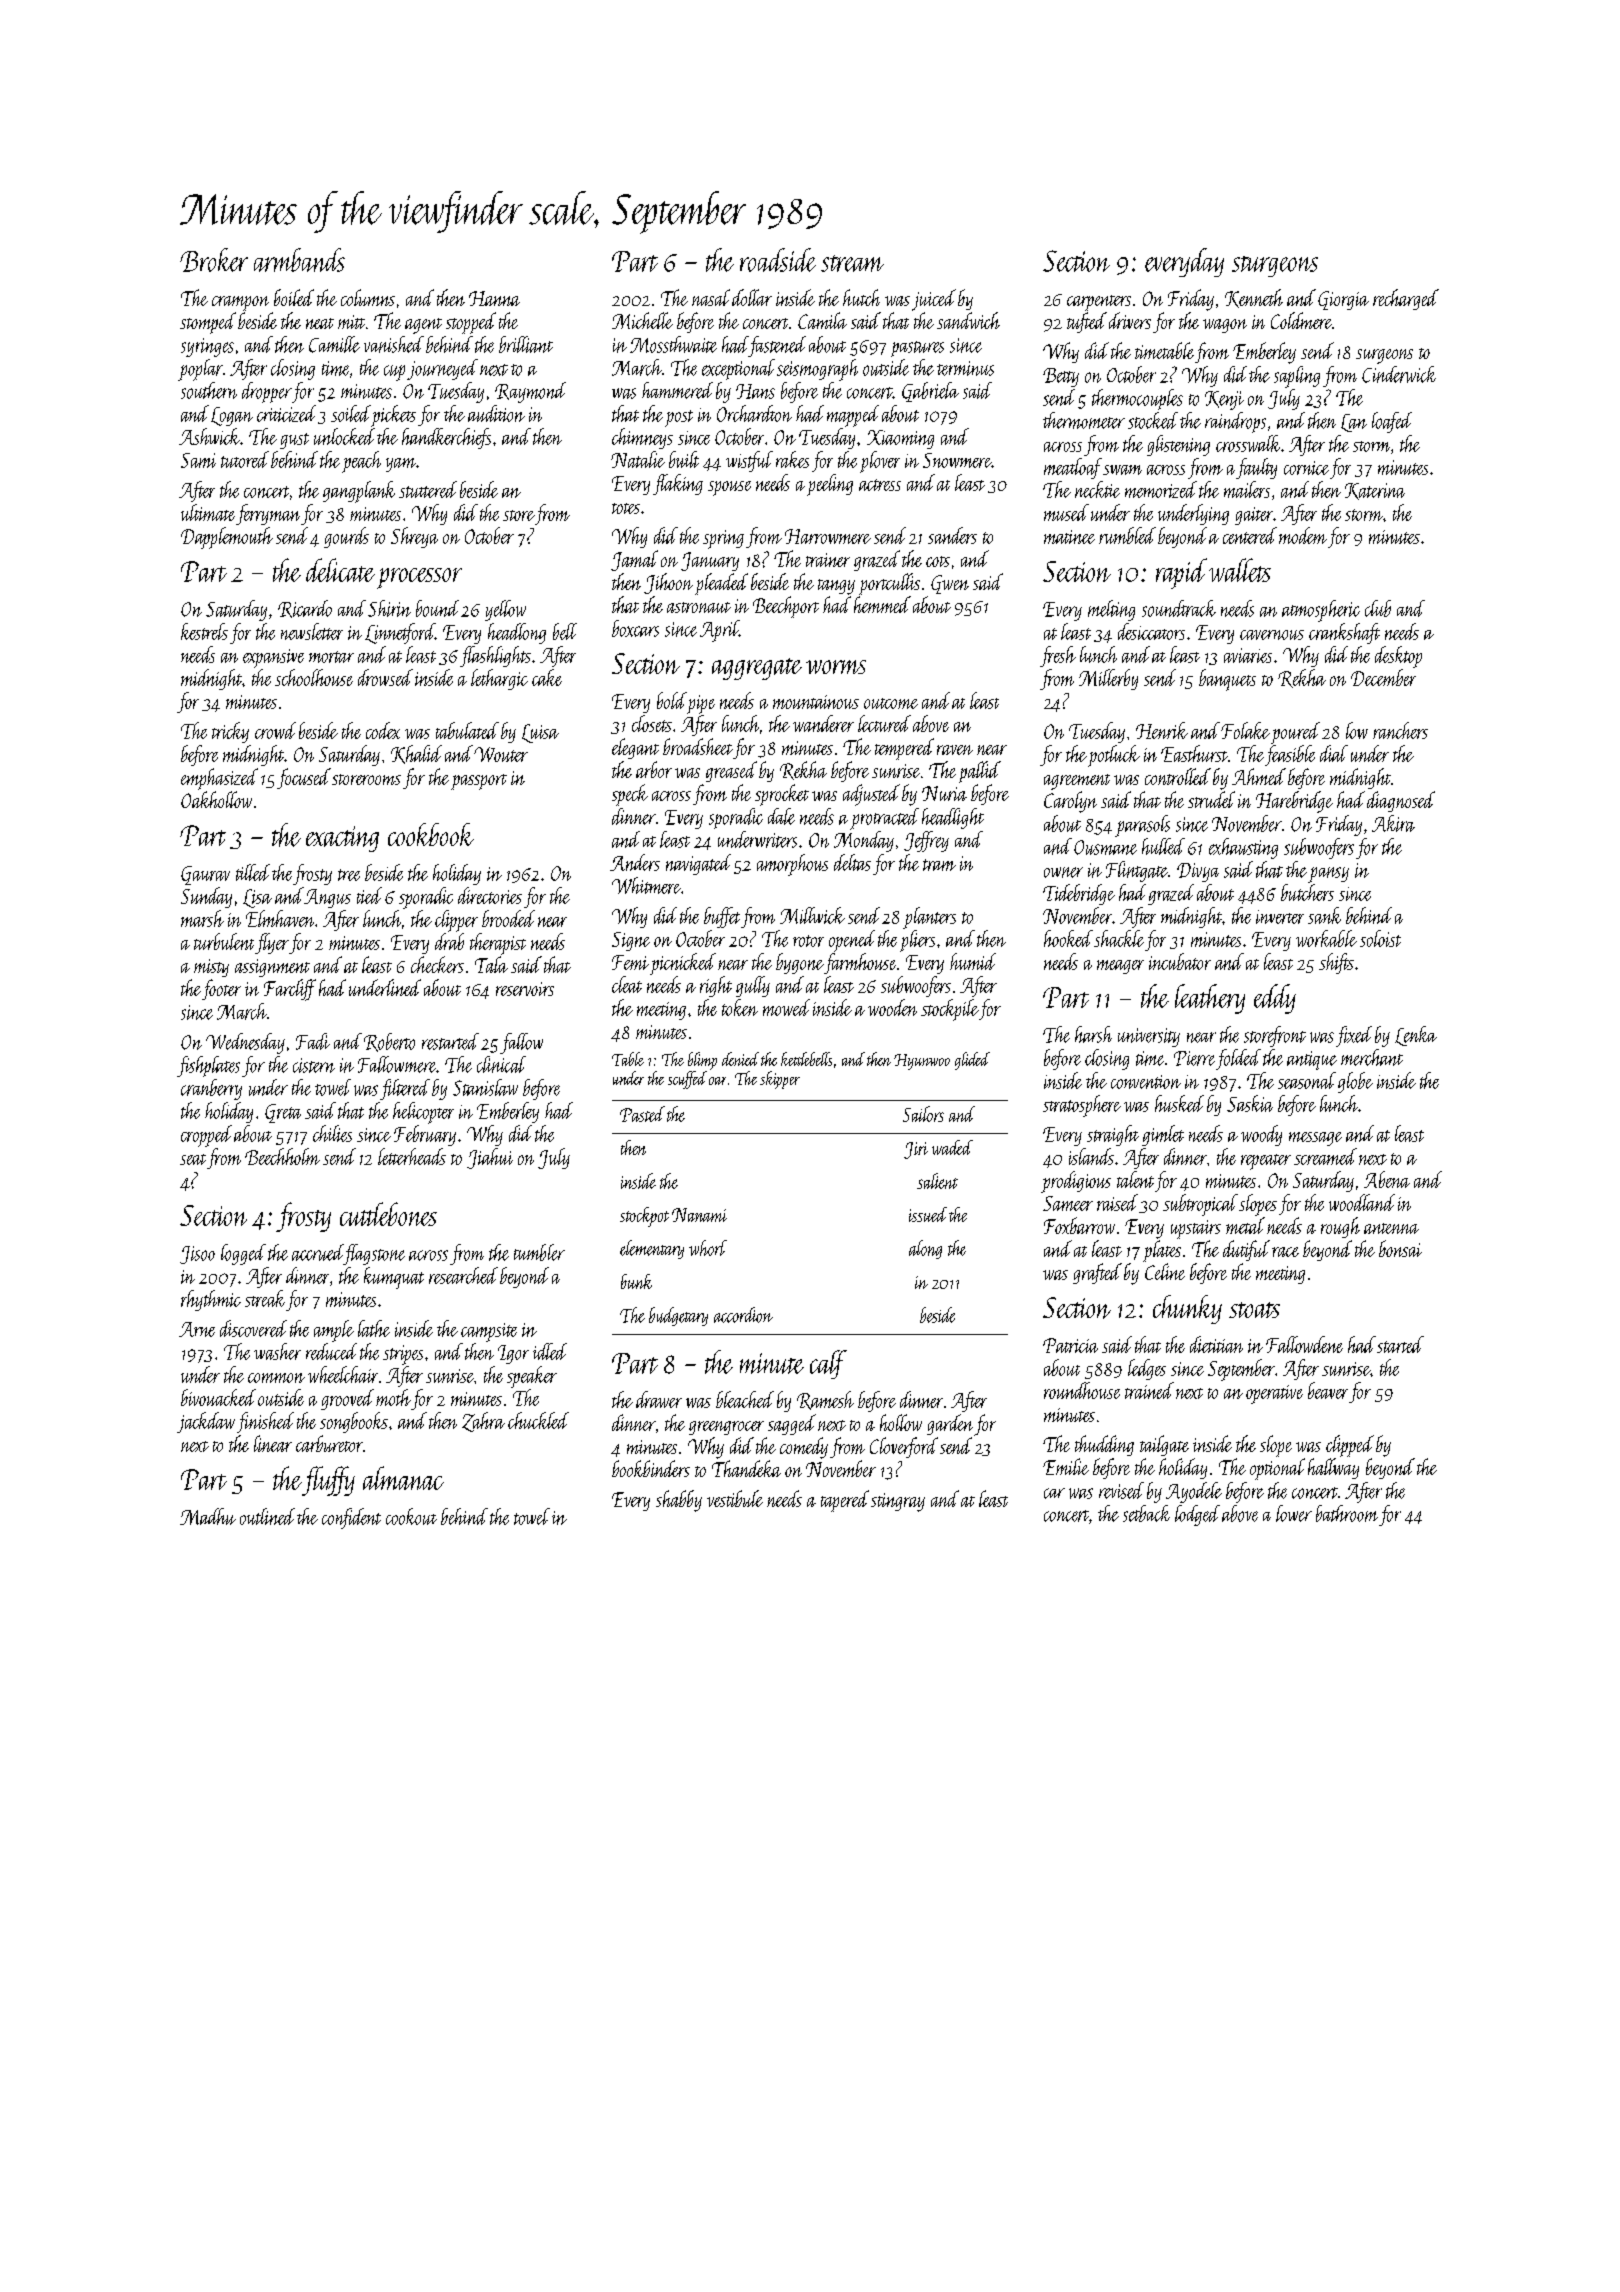 The height and width of the screenshot is (2292, 1620). Describe the element at coordinates (745, 1399) in the screenshot. I see `bleached` at that location.
